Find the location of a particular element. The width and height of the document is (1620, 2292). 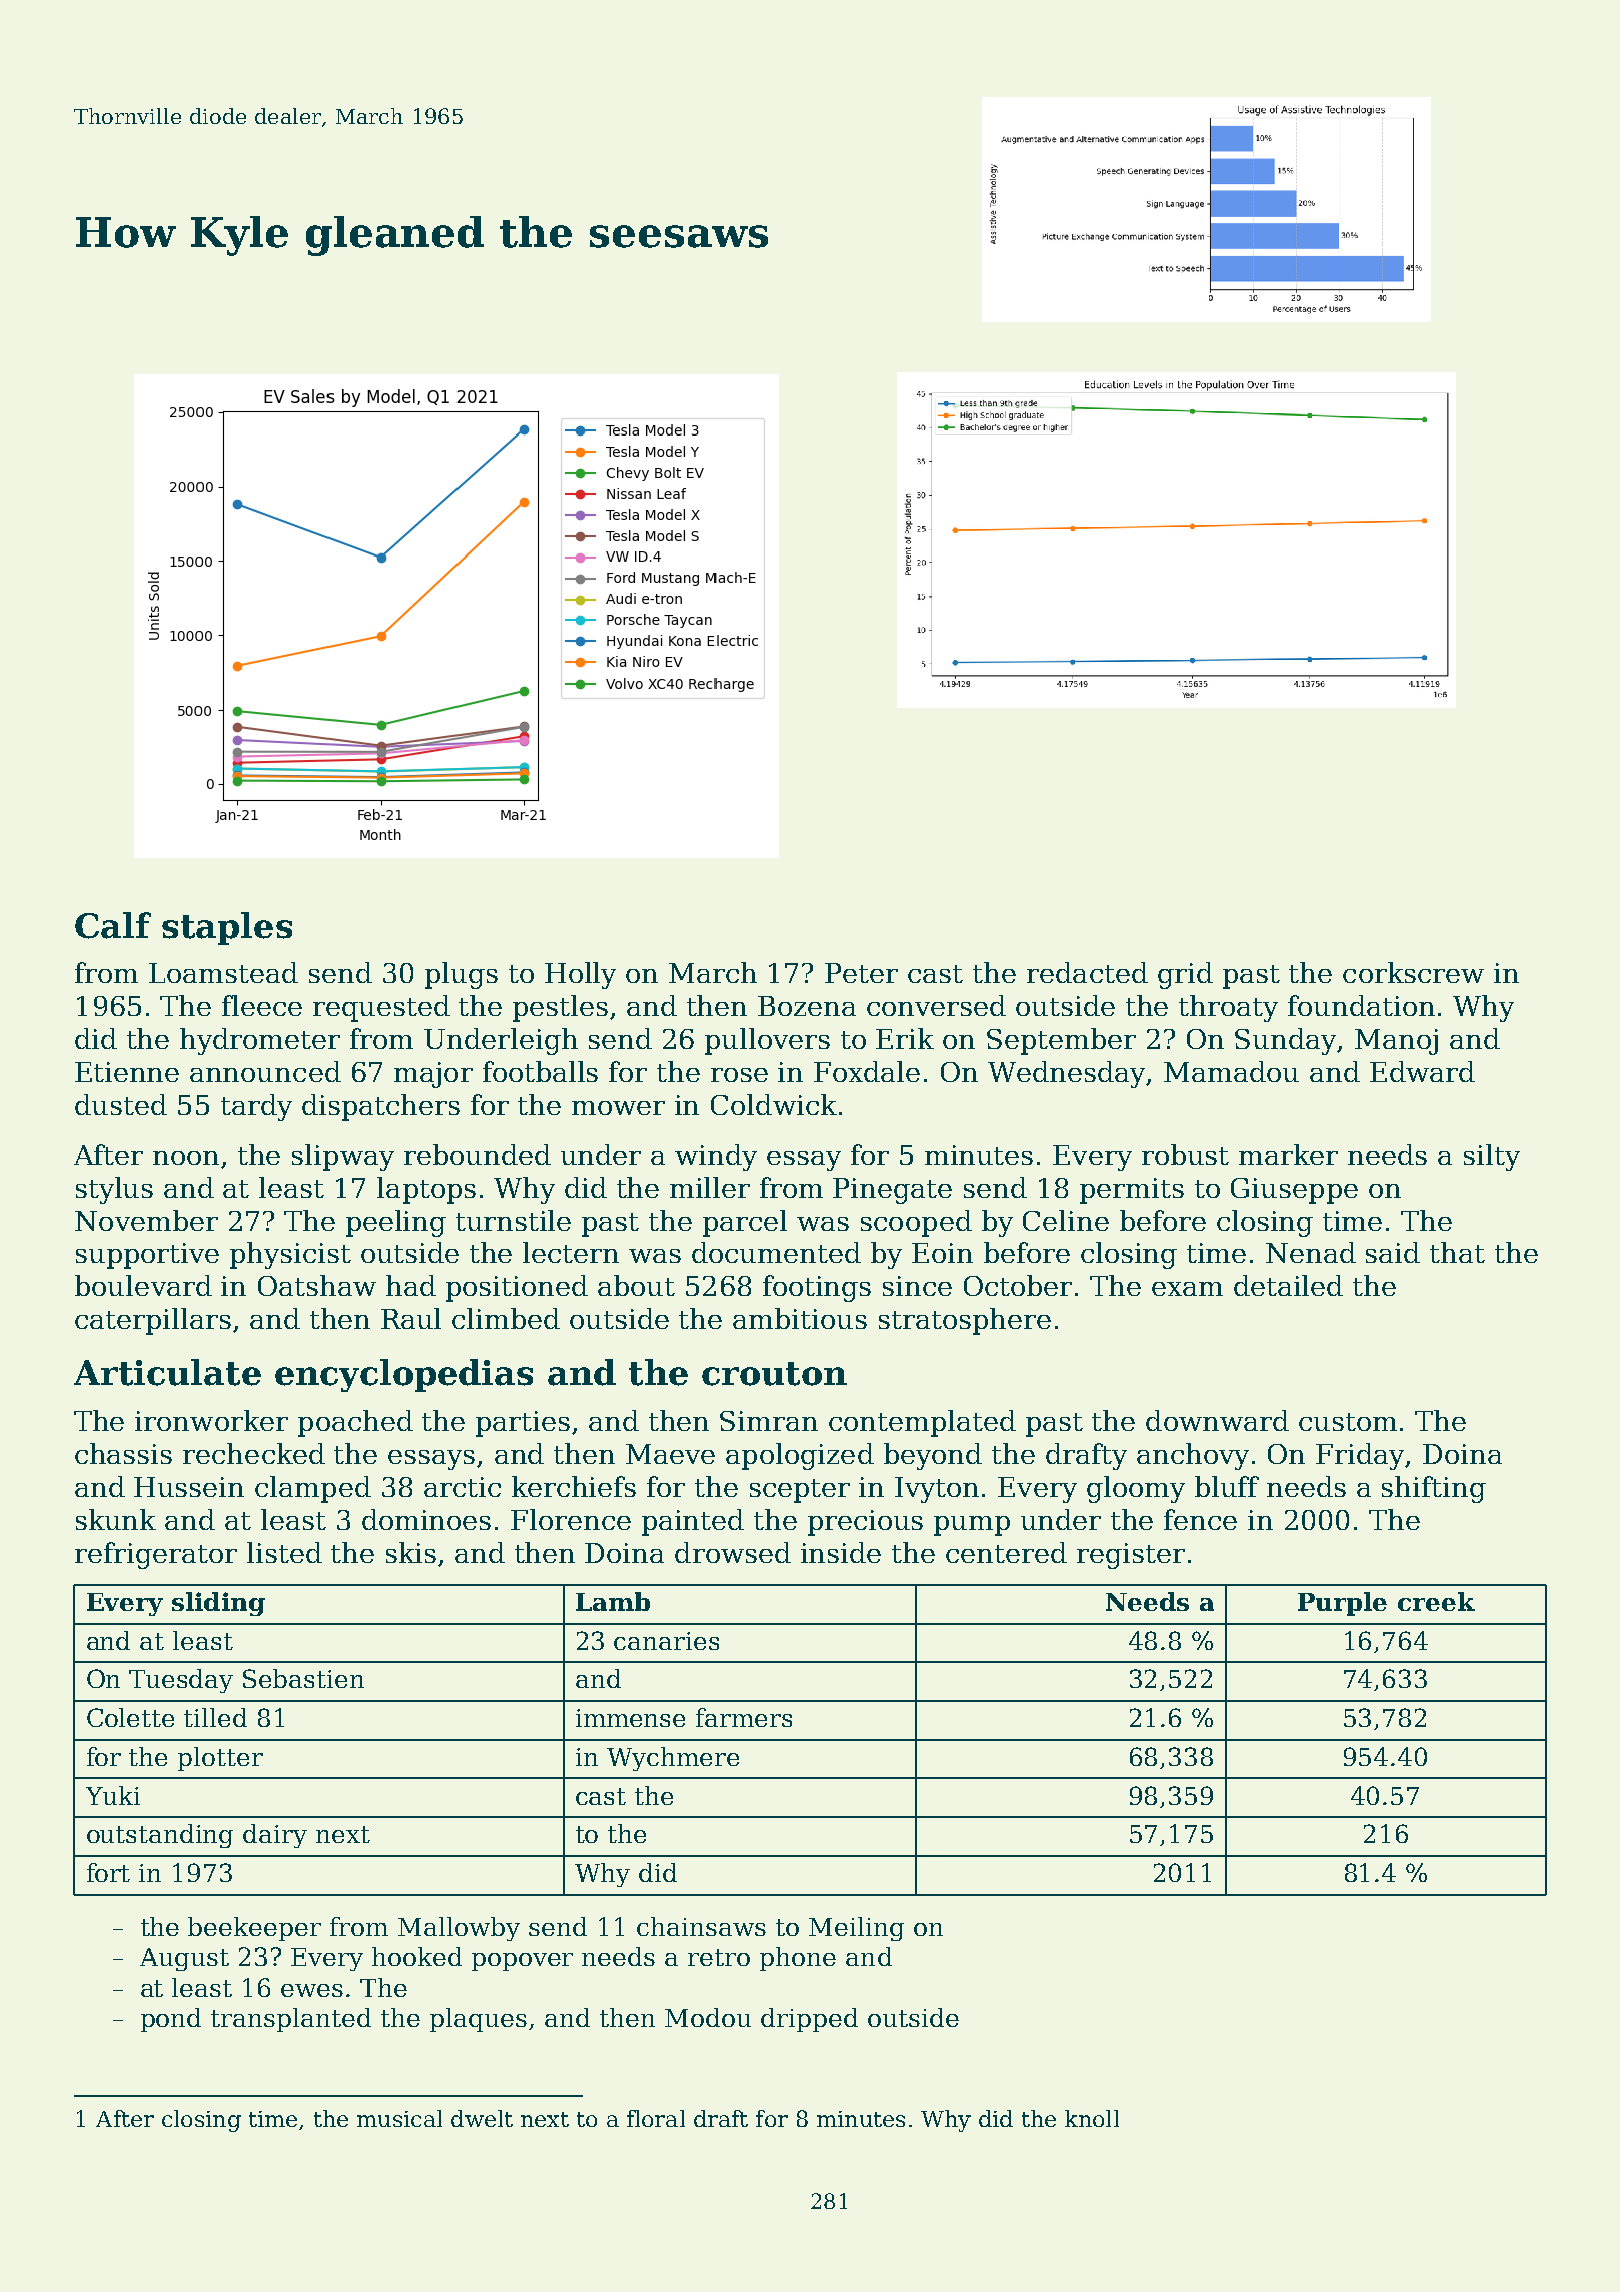

Loamstead is located at coordinates (223, 972).
